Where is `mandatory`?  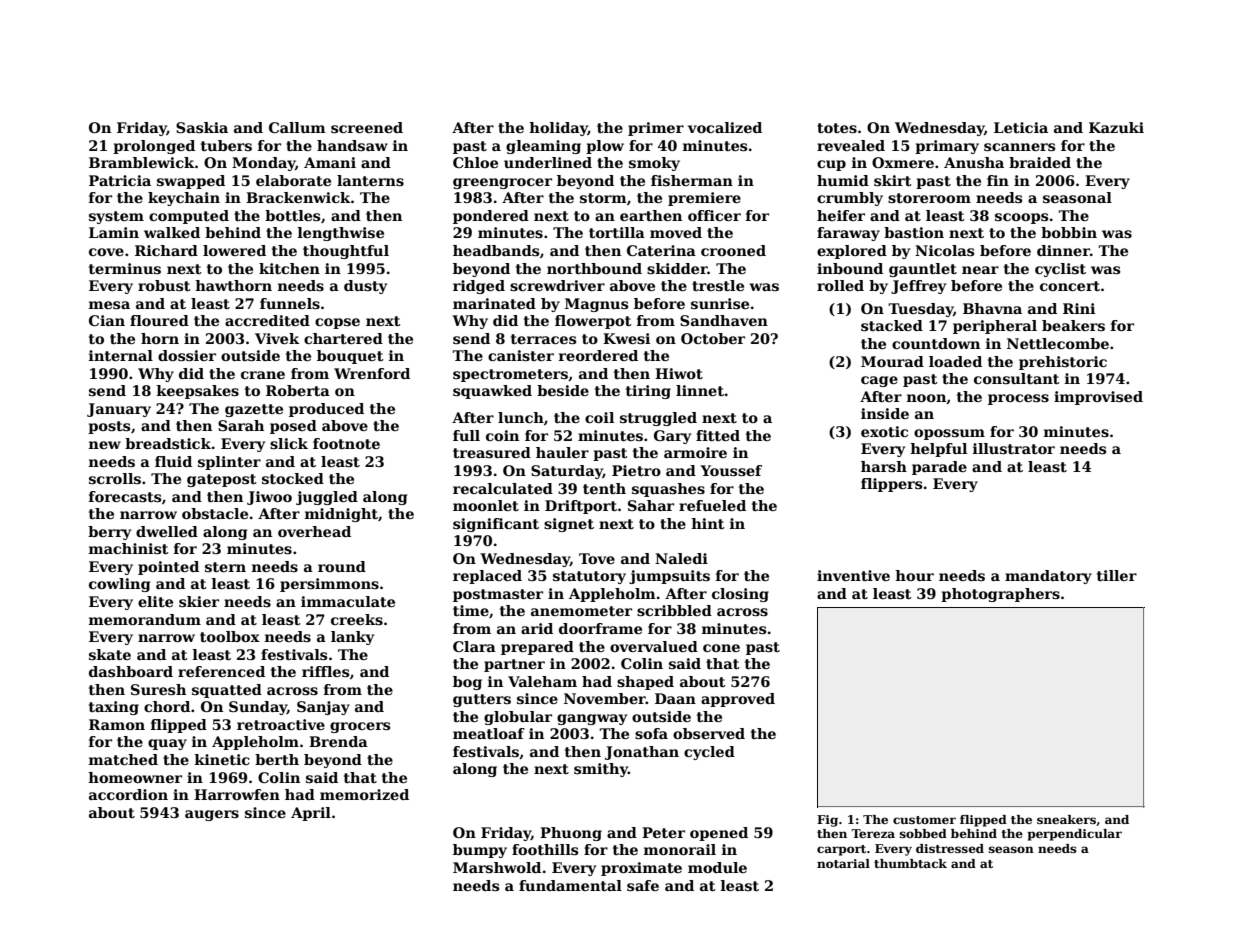 mandatory is located at coordinates (1048, 577).
